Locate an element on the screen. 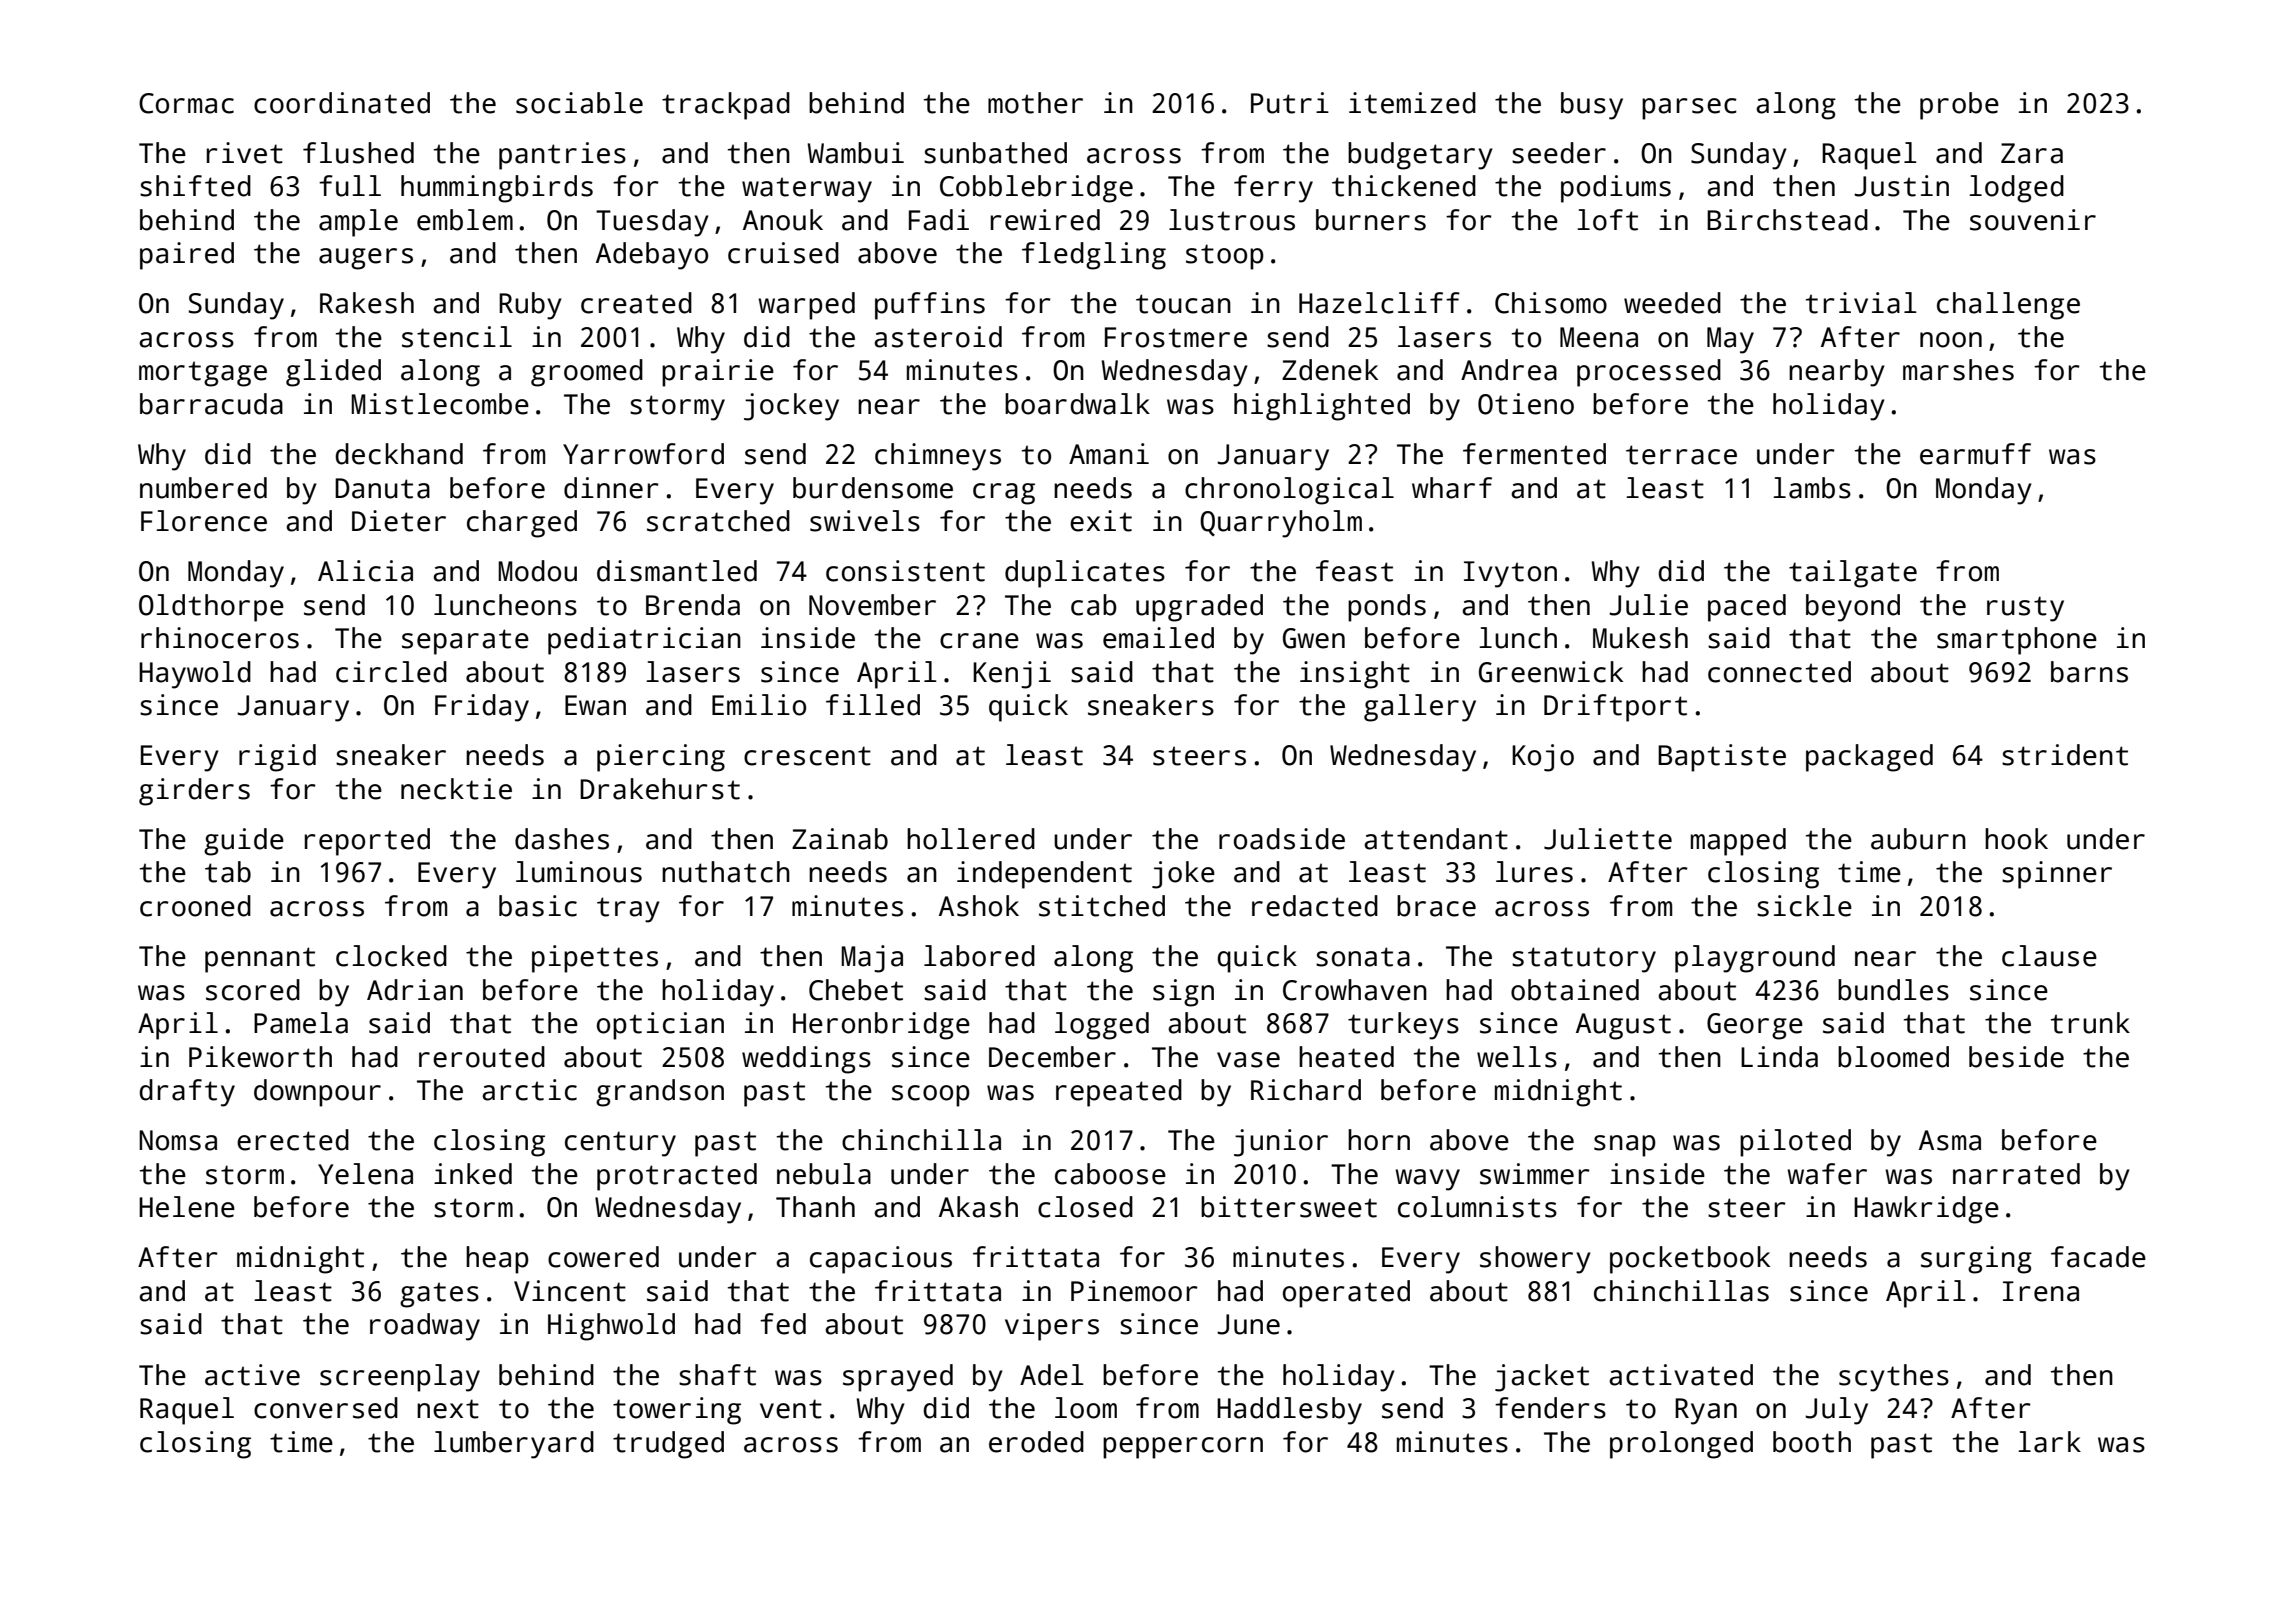 The width and height of the screenshot is (2292, 1620). spinner is located at coordinates (2057, 875).
